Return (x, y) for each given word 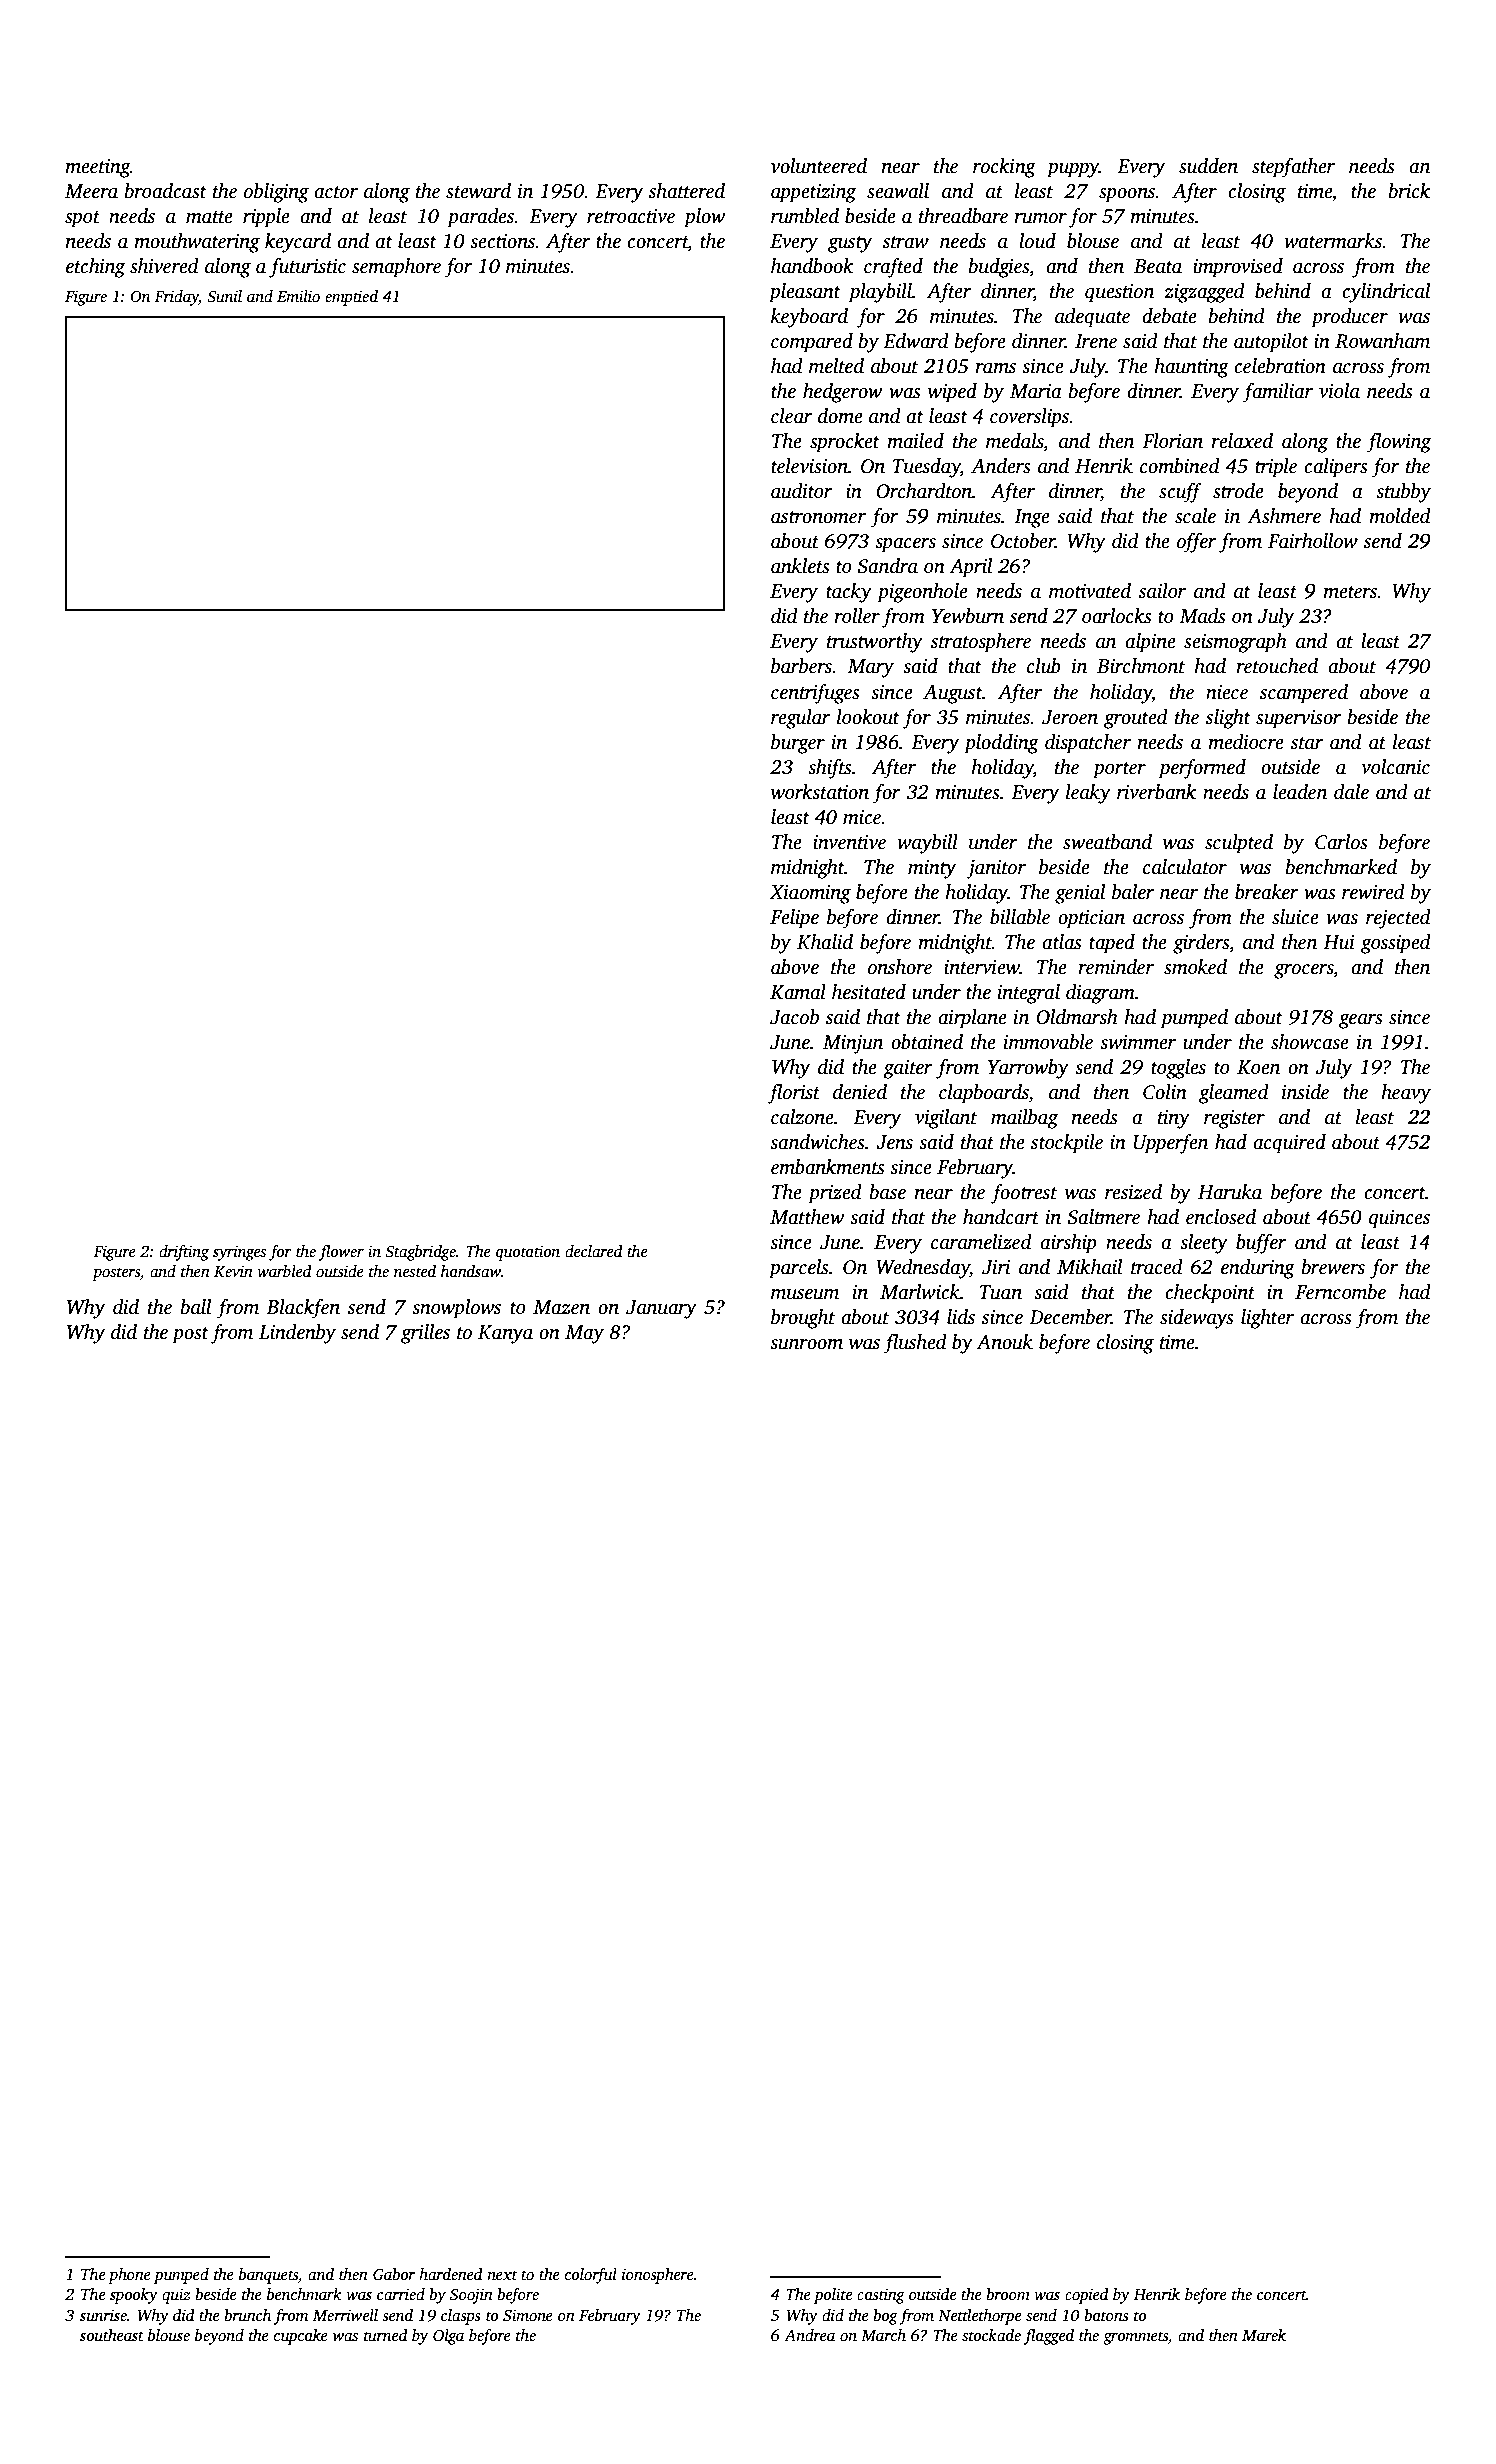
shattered (687, 191)
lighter (1267, 1319)
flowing (1398, 443)
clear (792, 416)
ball (196, 1307)
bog (885, 2317)
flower (341, 1253)
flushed (915, 1344)
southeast (112, 2335)
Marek (1264, 2335)
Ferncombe (1340, 1292)
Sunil (224, 296)
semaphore (396, 268)
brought (803, 1319)
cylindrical (1386, 293)
